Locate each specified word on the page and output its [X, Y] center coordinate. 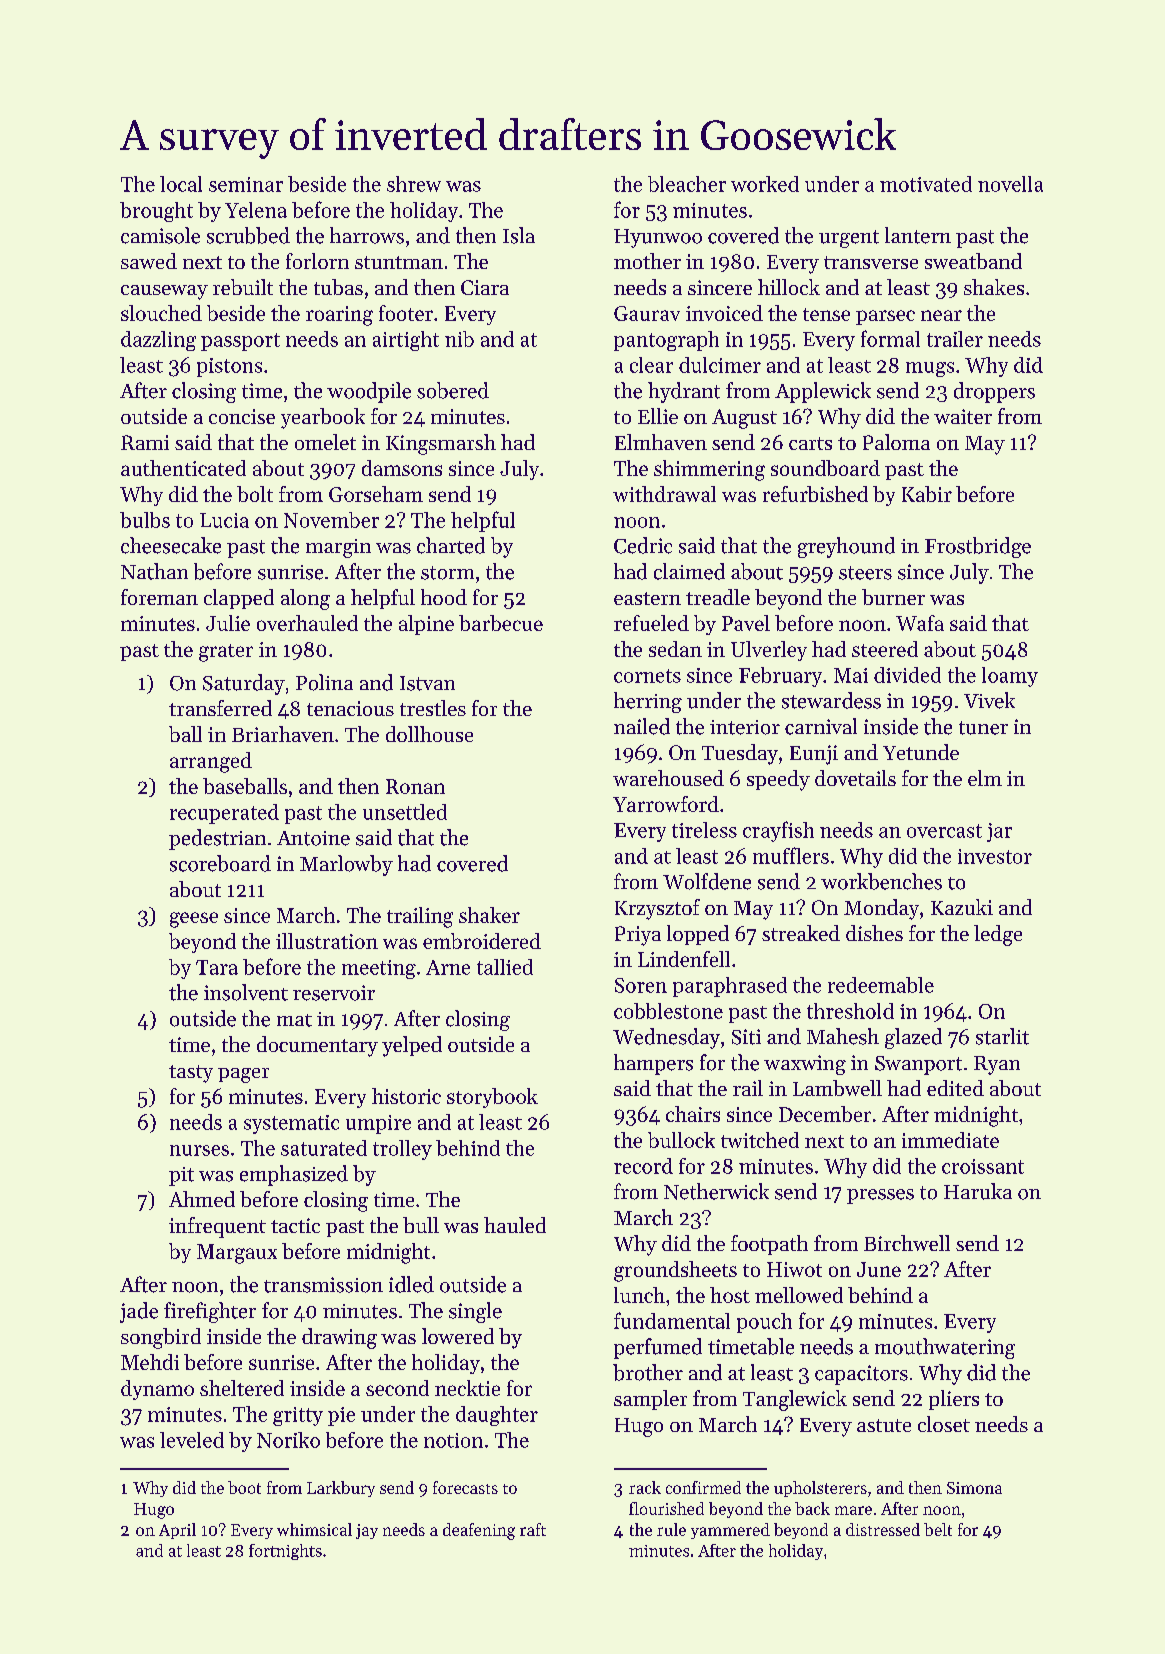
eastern [647, 598]
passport [240, 342]
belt [938, 1529]
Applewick [823, 392]
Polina [324, 682]
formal [890, 338]
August [744, 419]
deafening [479, 1531]
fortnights [285, 1552]
